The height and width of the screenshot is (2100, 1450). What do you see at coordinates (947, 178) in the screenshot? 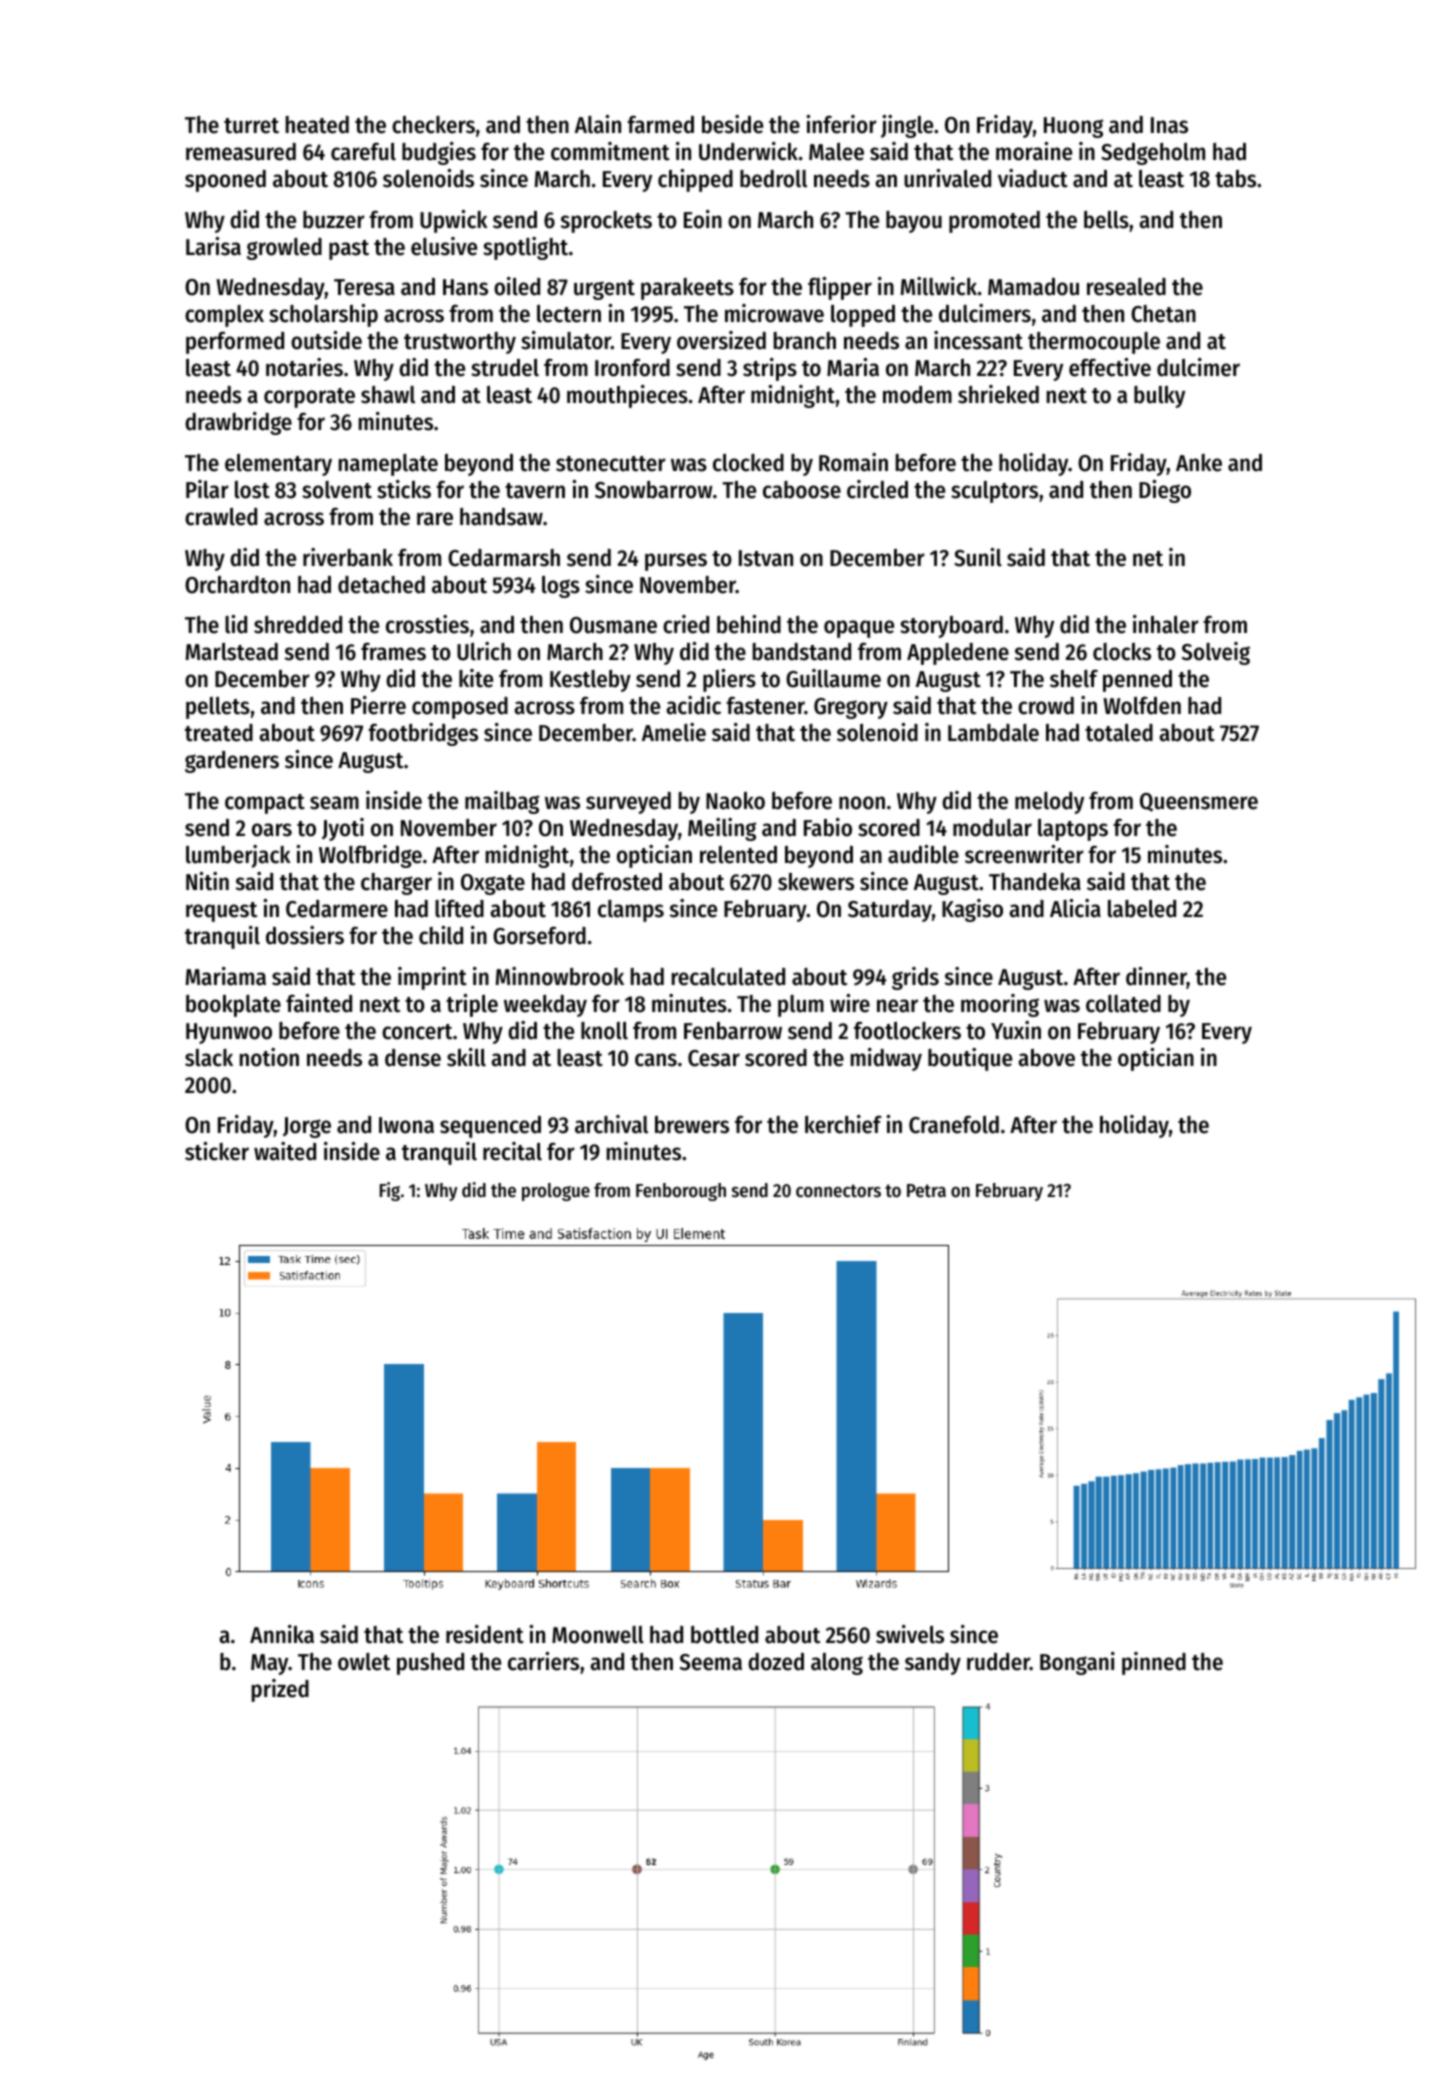
I see `unrivaled` at bounding box center [947, 178].
